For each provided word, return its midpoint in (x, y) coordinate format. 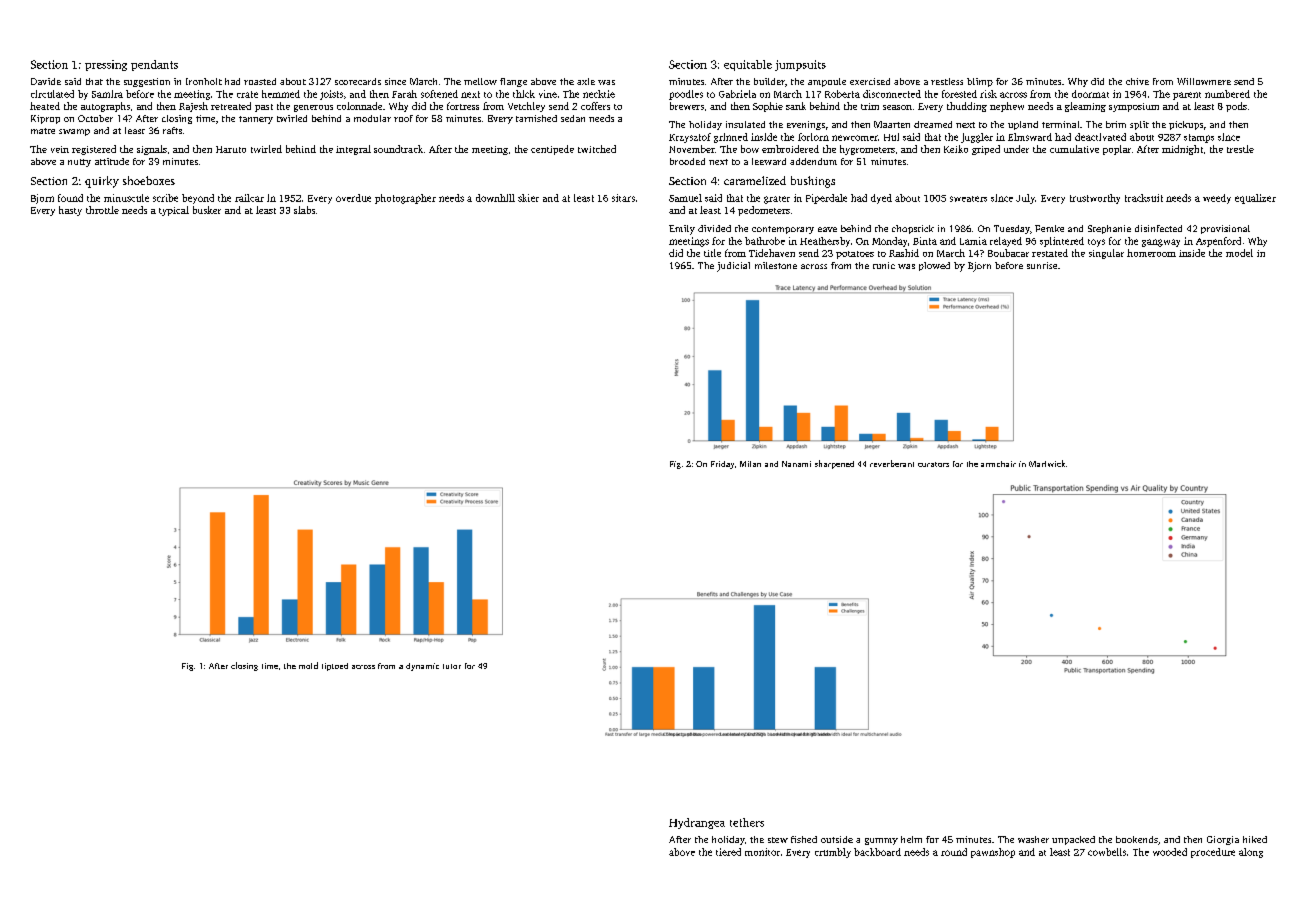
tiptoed (335, 667)
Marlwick (1047, 463)
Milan (750, 464)
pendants (154, 65)
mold (308, 665)
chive (1137, 81)
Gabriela (737, 94)
